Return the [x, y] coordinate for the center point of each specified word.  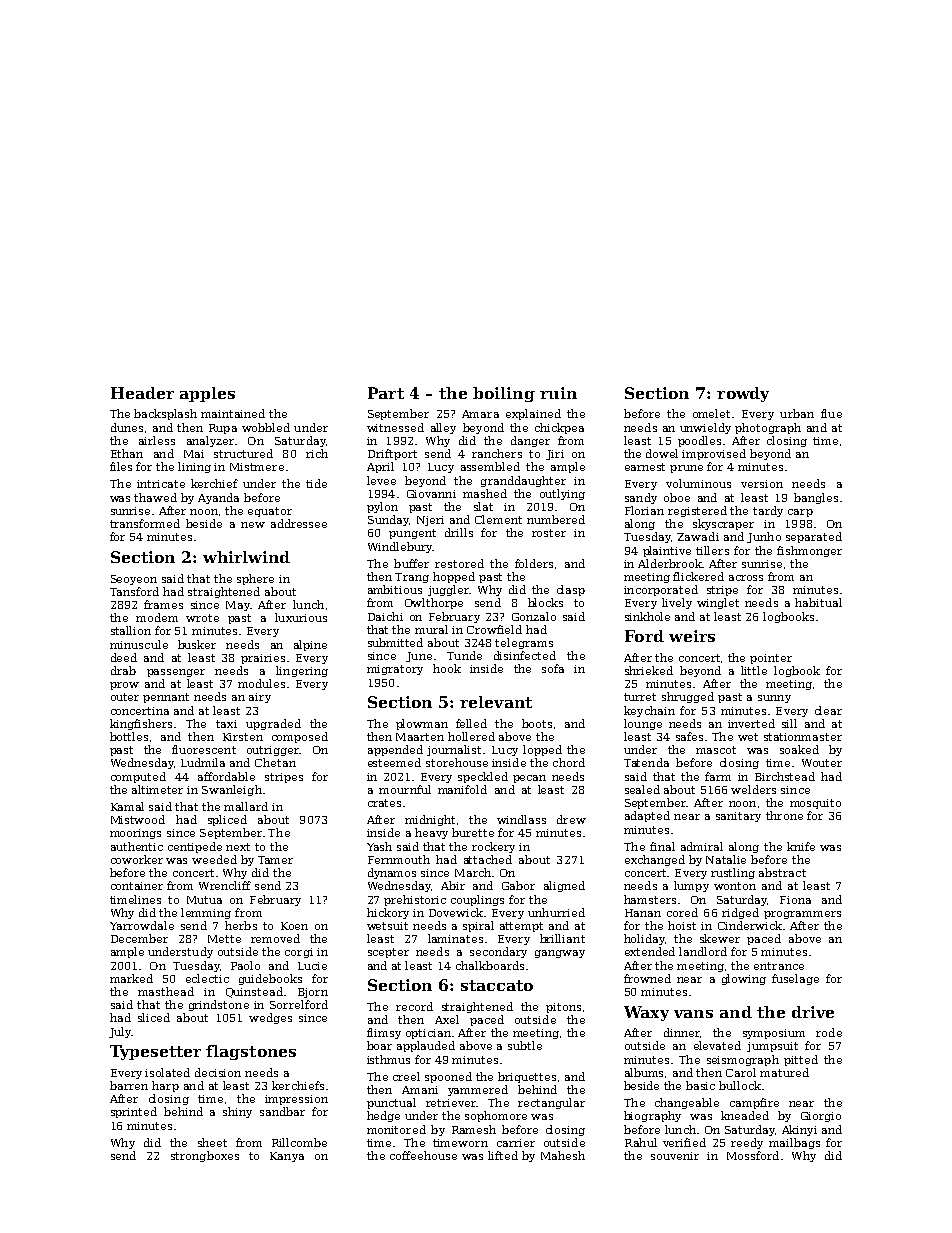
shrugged [688, 697]
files [121, 466]
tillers [712, 550]
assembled [490, 466]
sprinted [134, 1112]
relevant [496, 702]
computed [138, 777]
